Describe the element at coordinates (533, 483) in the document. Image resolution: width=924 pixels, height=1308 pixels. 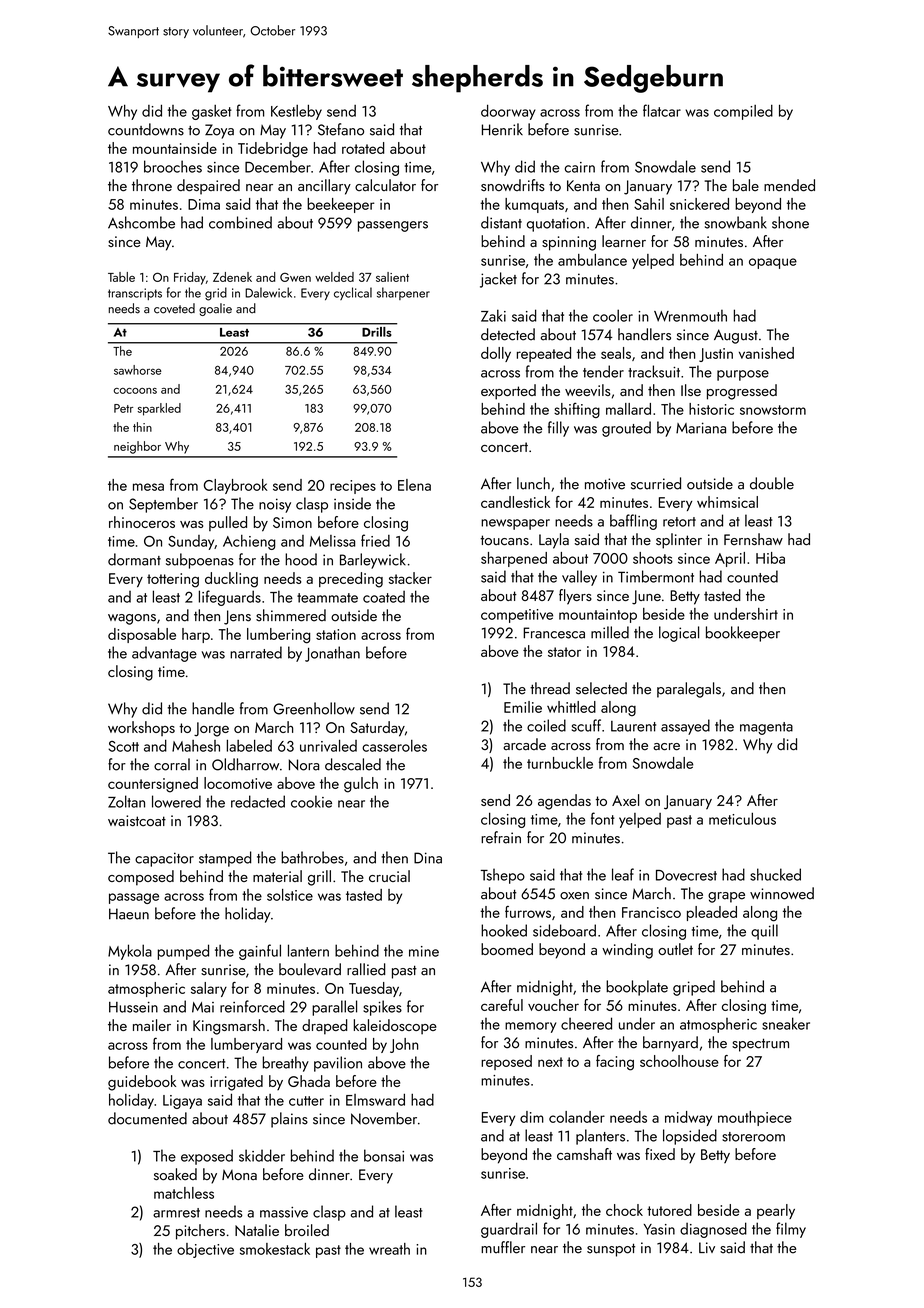
I see `lunch` at that location.
